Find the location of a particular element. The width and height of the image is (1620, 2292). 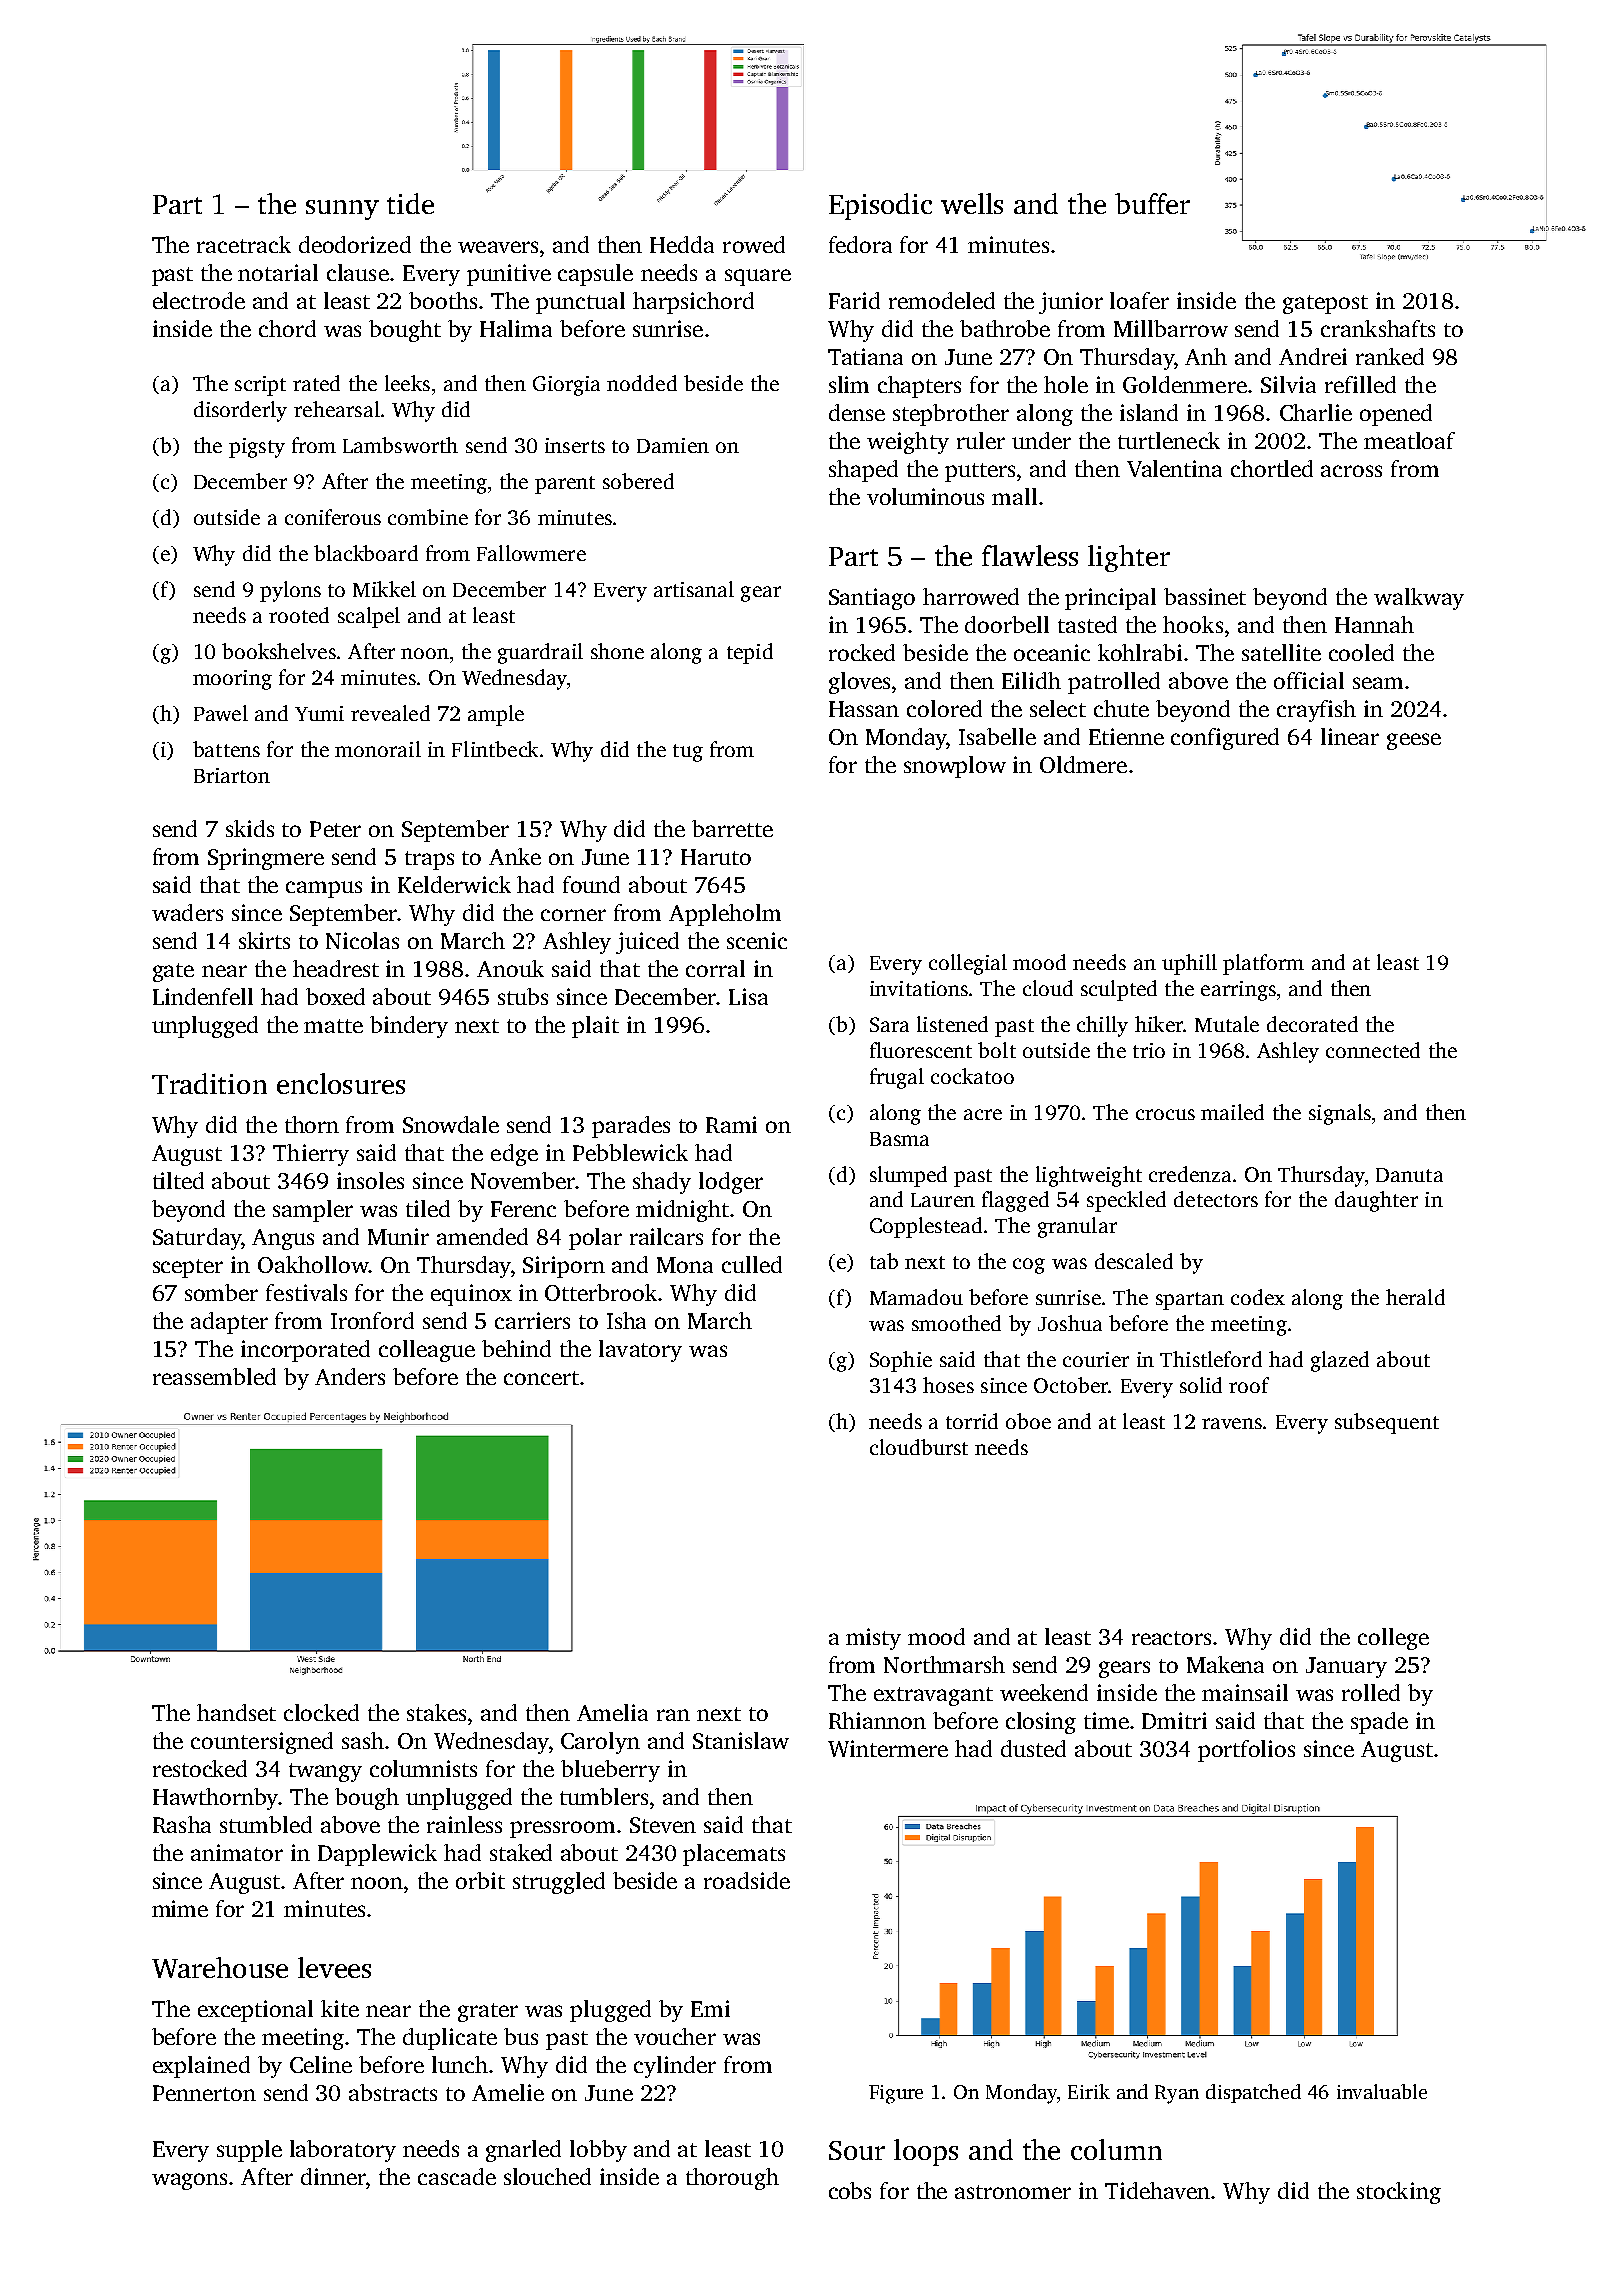

uphill is located at coordinates (1189, 964).
